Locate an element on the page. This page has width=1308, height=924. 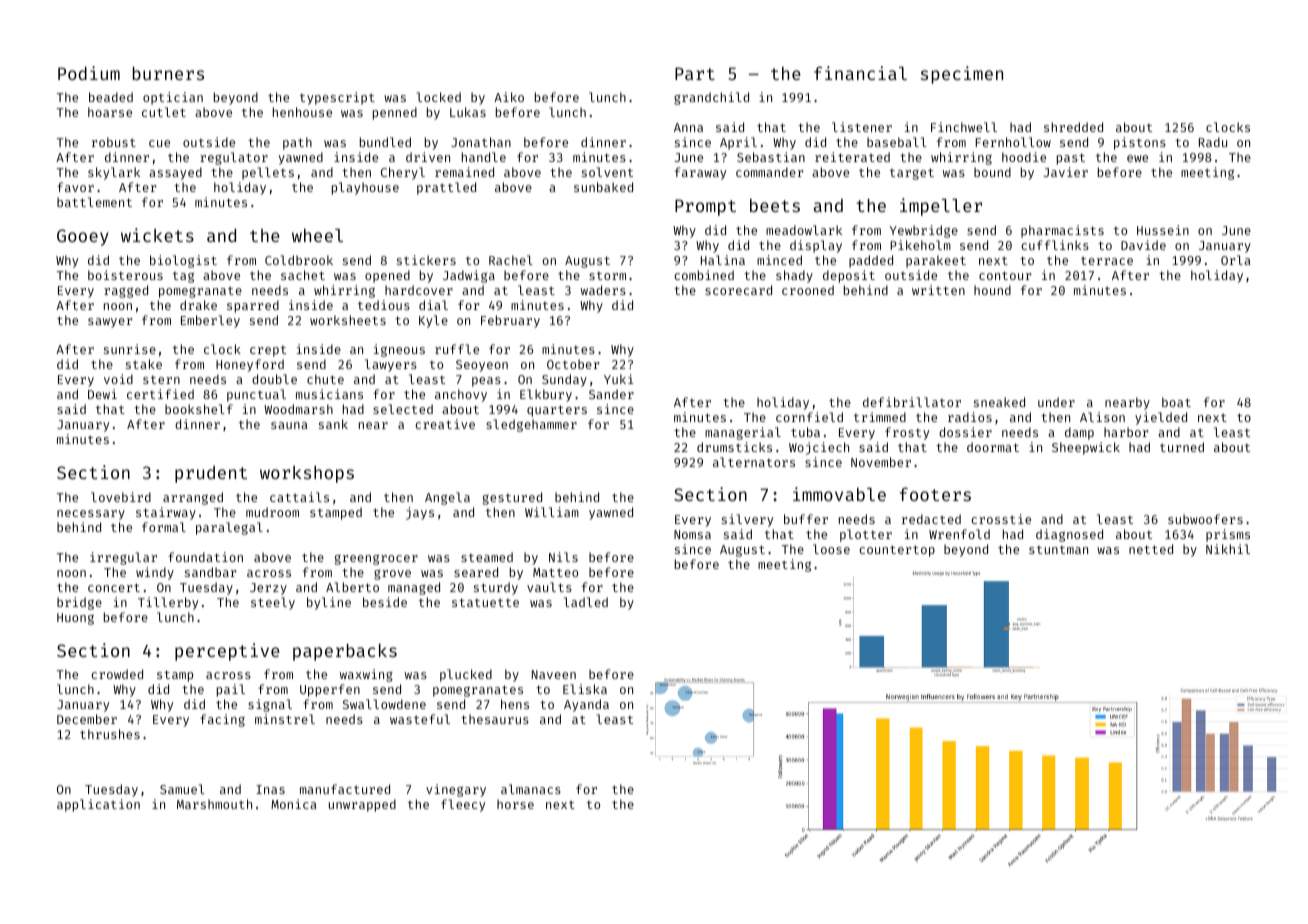
Radu is located at coordinates (1213, 142).
